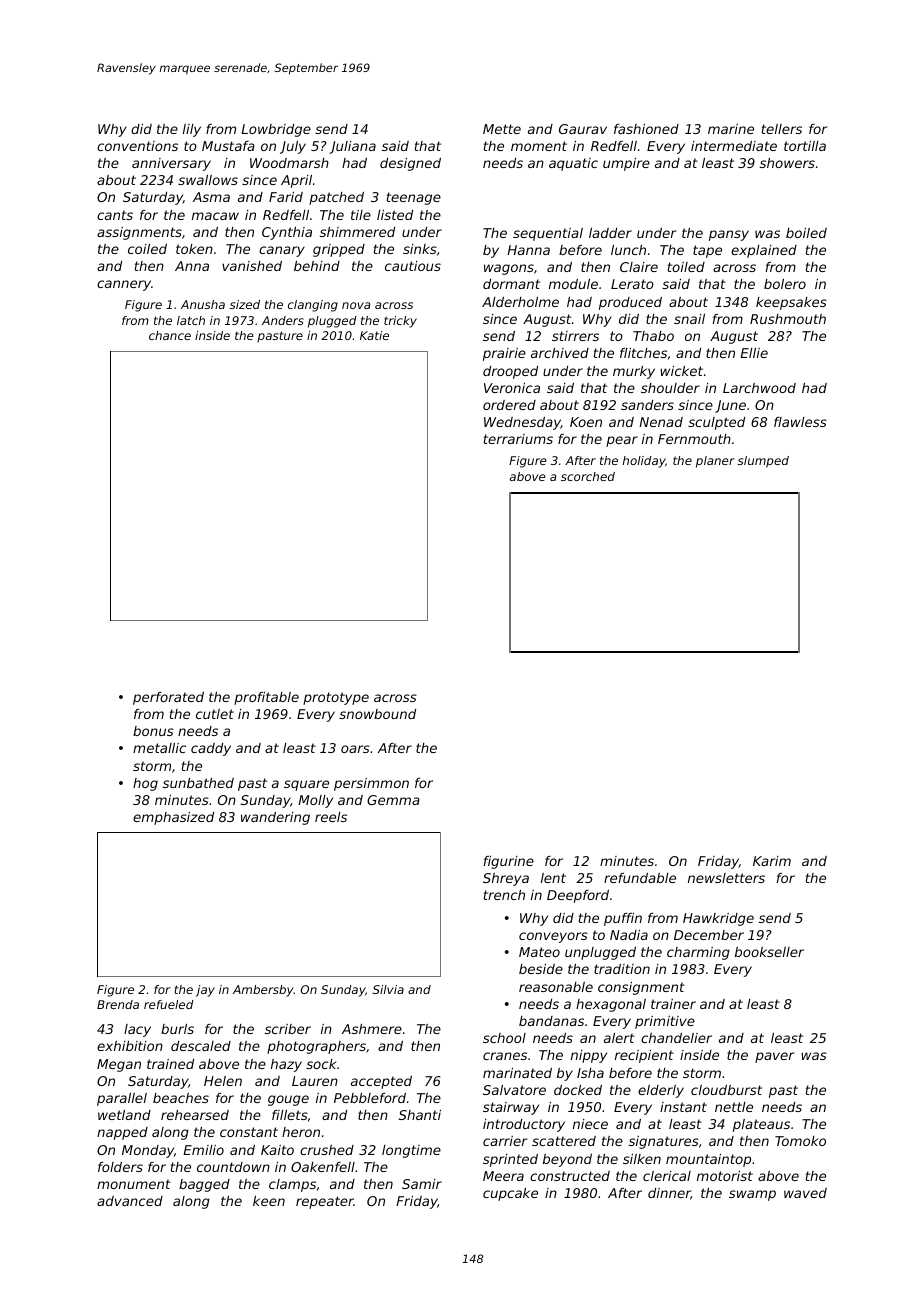 The image size is (924, 1314). I want to click on terrariums, so click(518, 439).
